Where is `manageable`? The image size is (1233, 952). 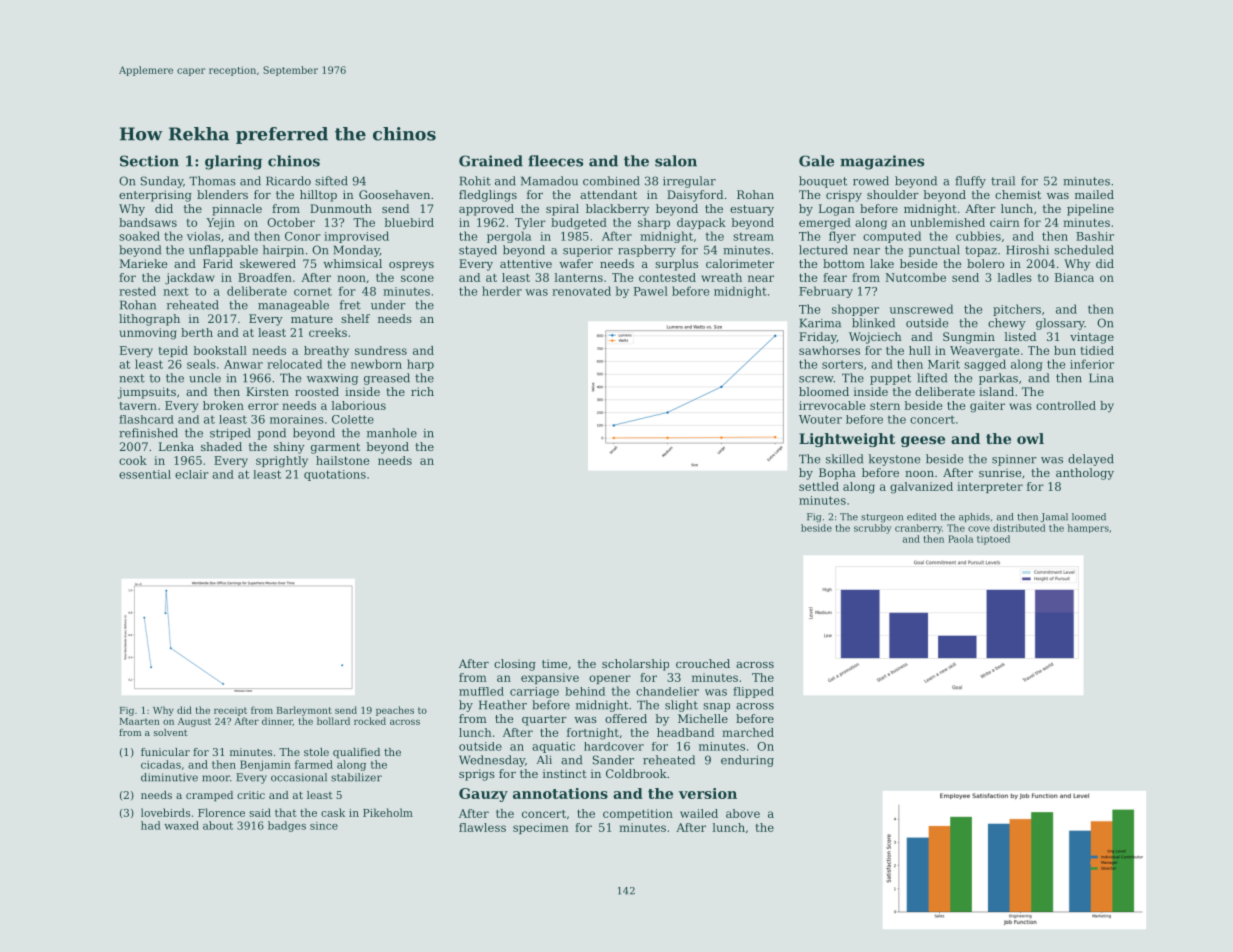
manageable is located at coordinates (293, 306).
